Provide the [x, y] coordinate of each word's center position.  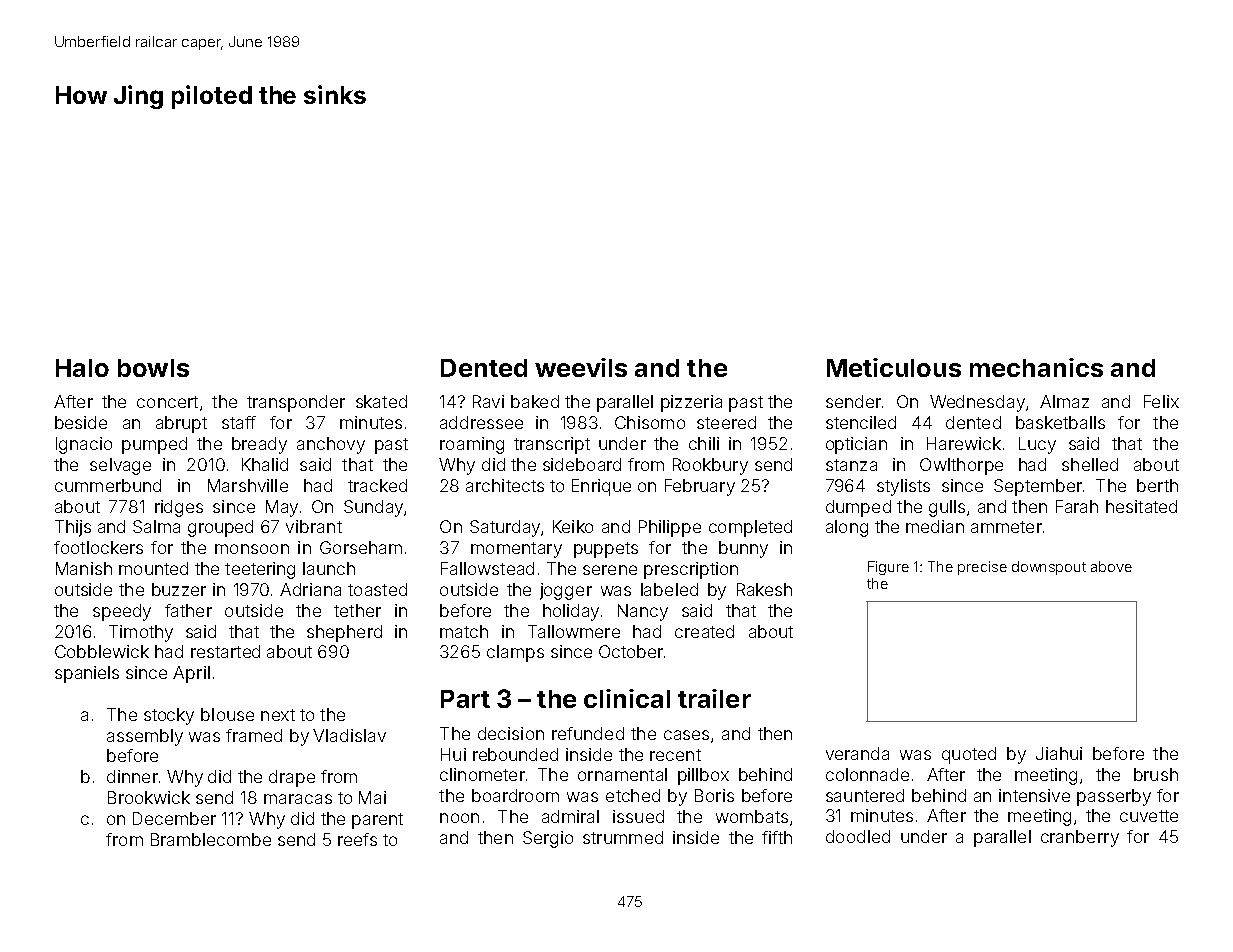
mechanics [1036, 367]
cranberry [1080, 838]
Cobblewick [102, 651]
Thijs [73, 528]
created [704, 631]
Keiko [573, 526]
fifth [777, 837]
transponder [296, 403]
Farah [1077, 506]
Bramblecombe [211, 839]
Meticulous [894, 367]
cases [686, 735]
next [278, 715]
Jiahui [1059, 753]
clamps [515, 653]
